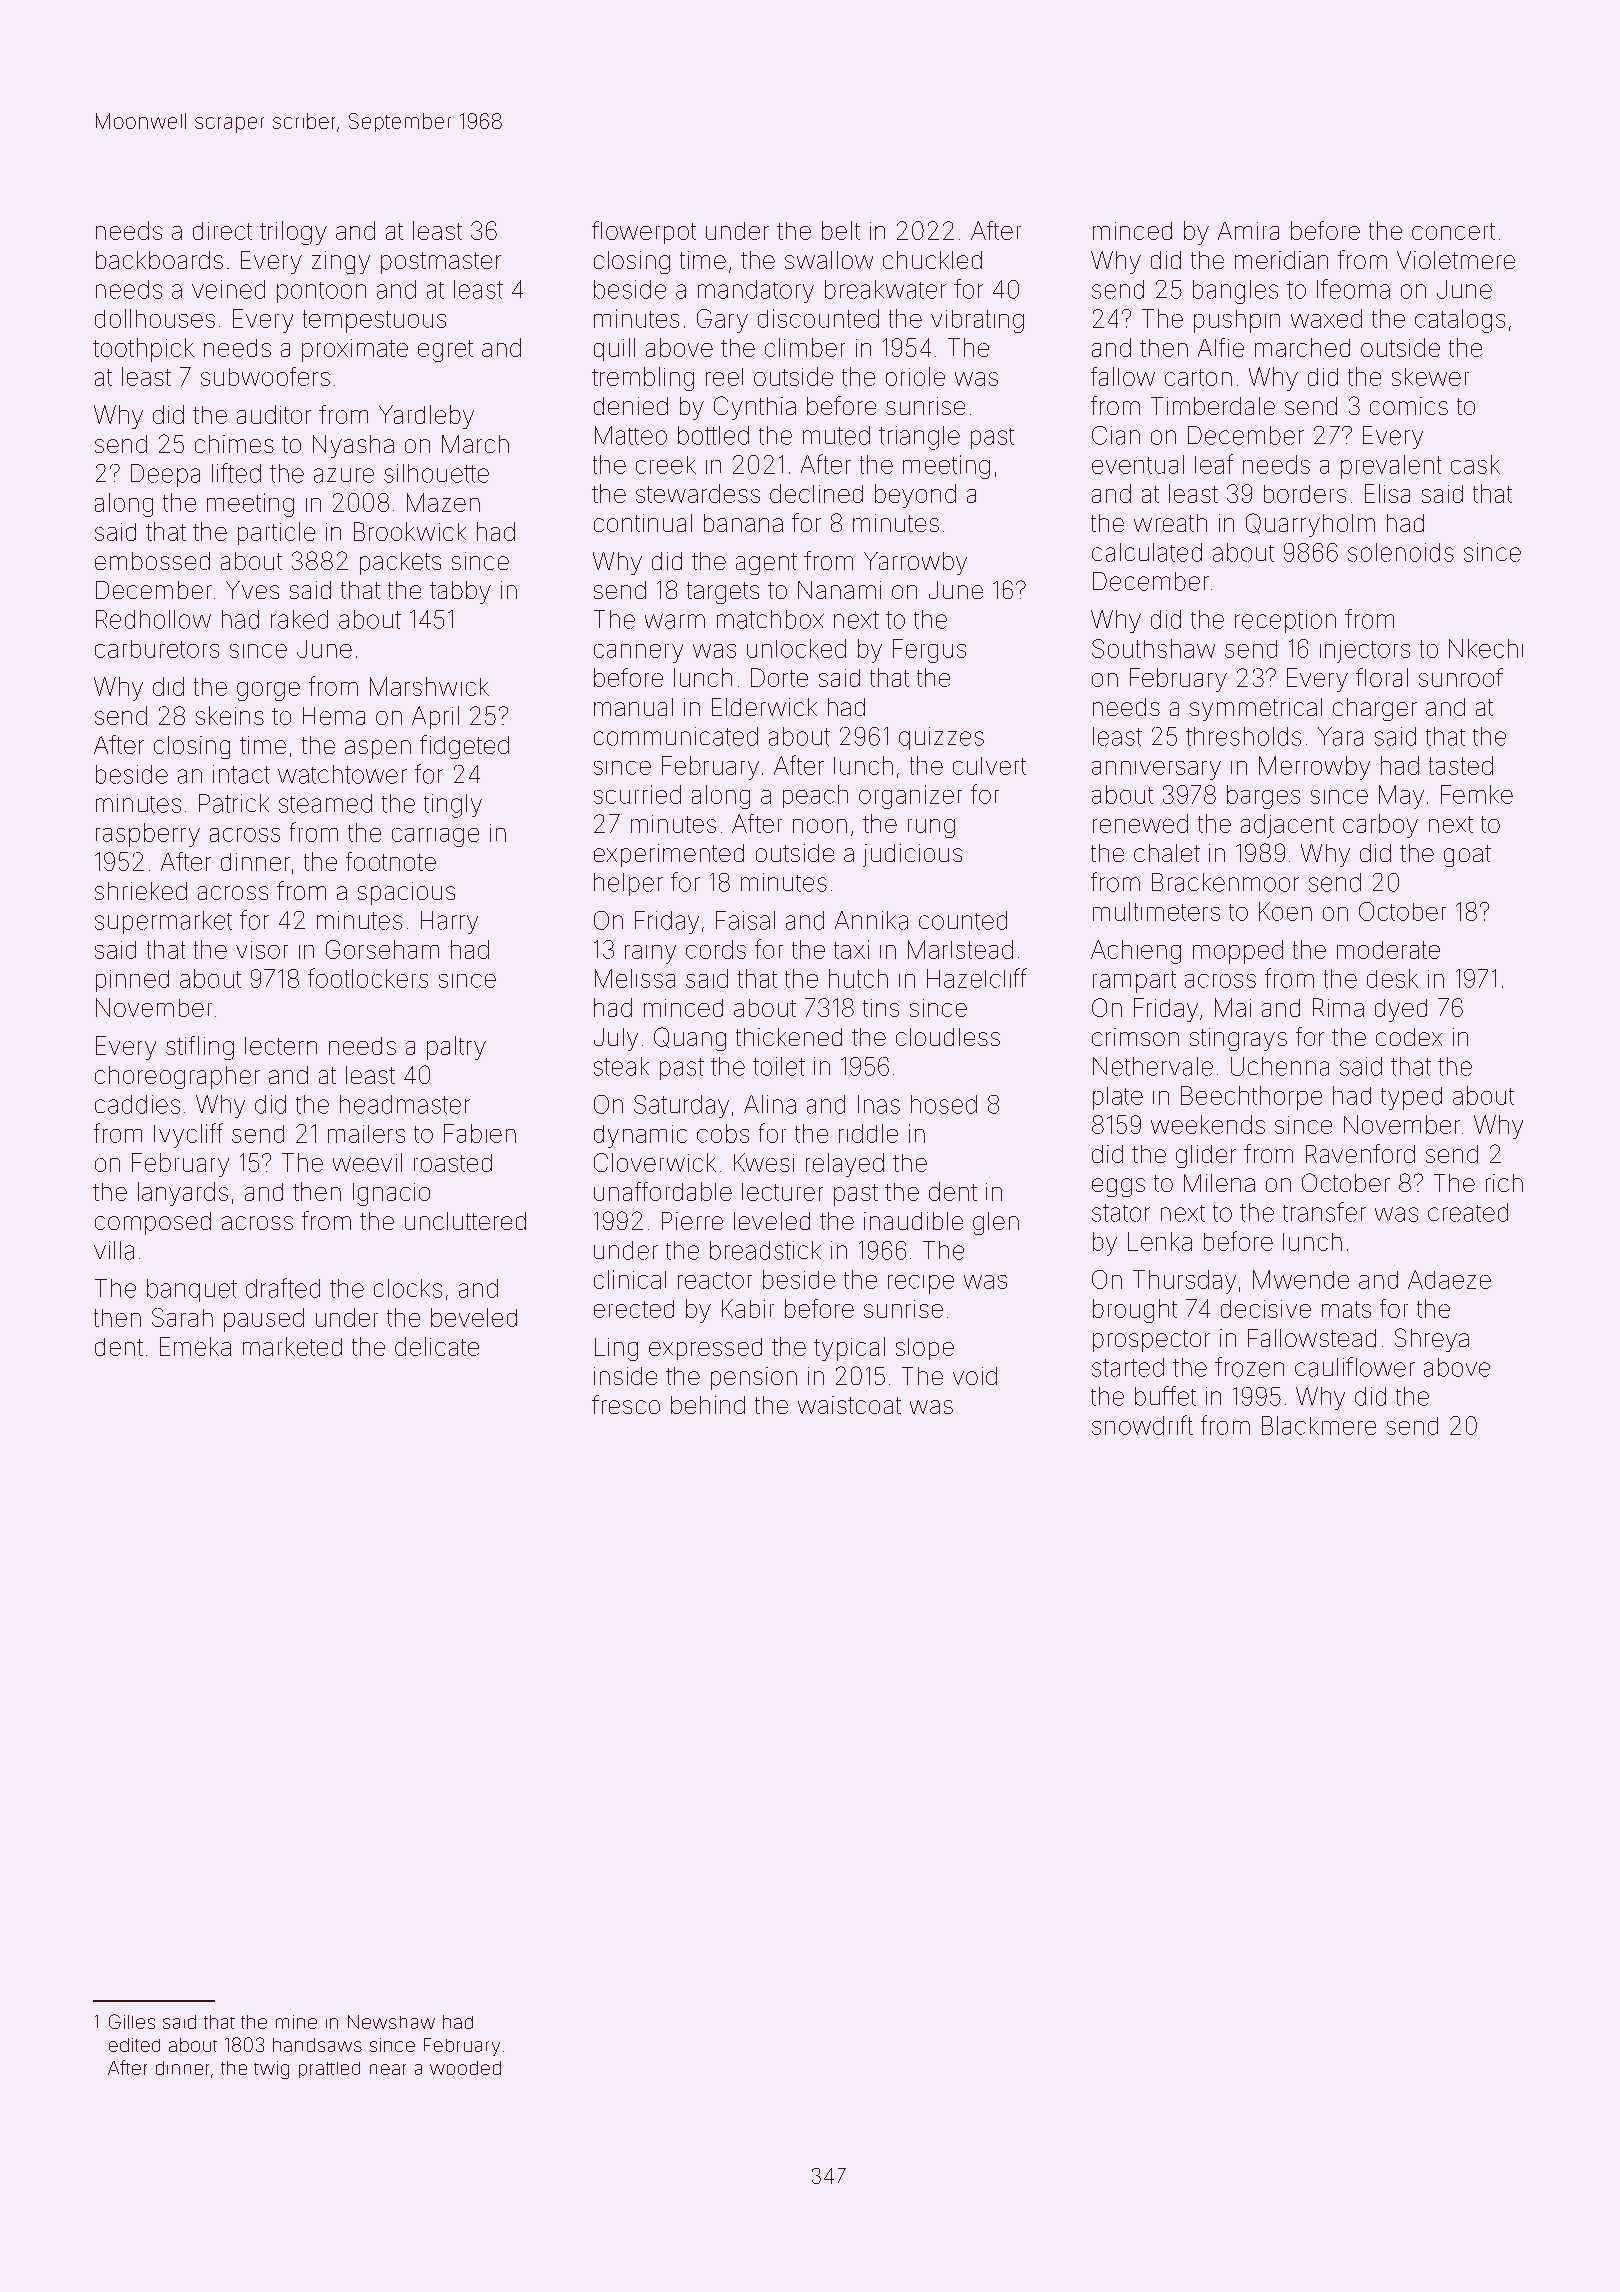  I want to click on behind, so click(708, 1405).
